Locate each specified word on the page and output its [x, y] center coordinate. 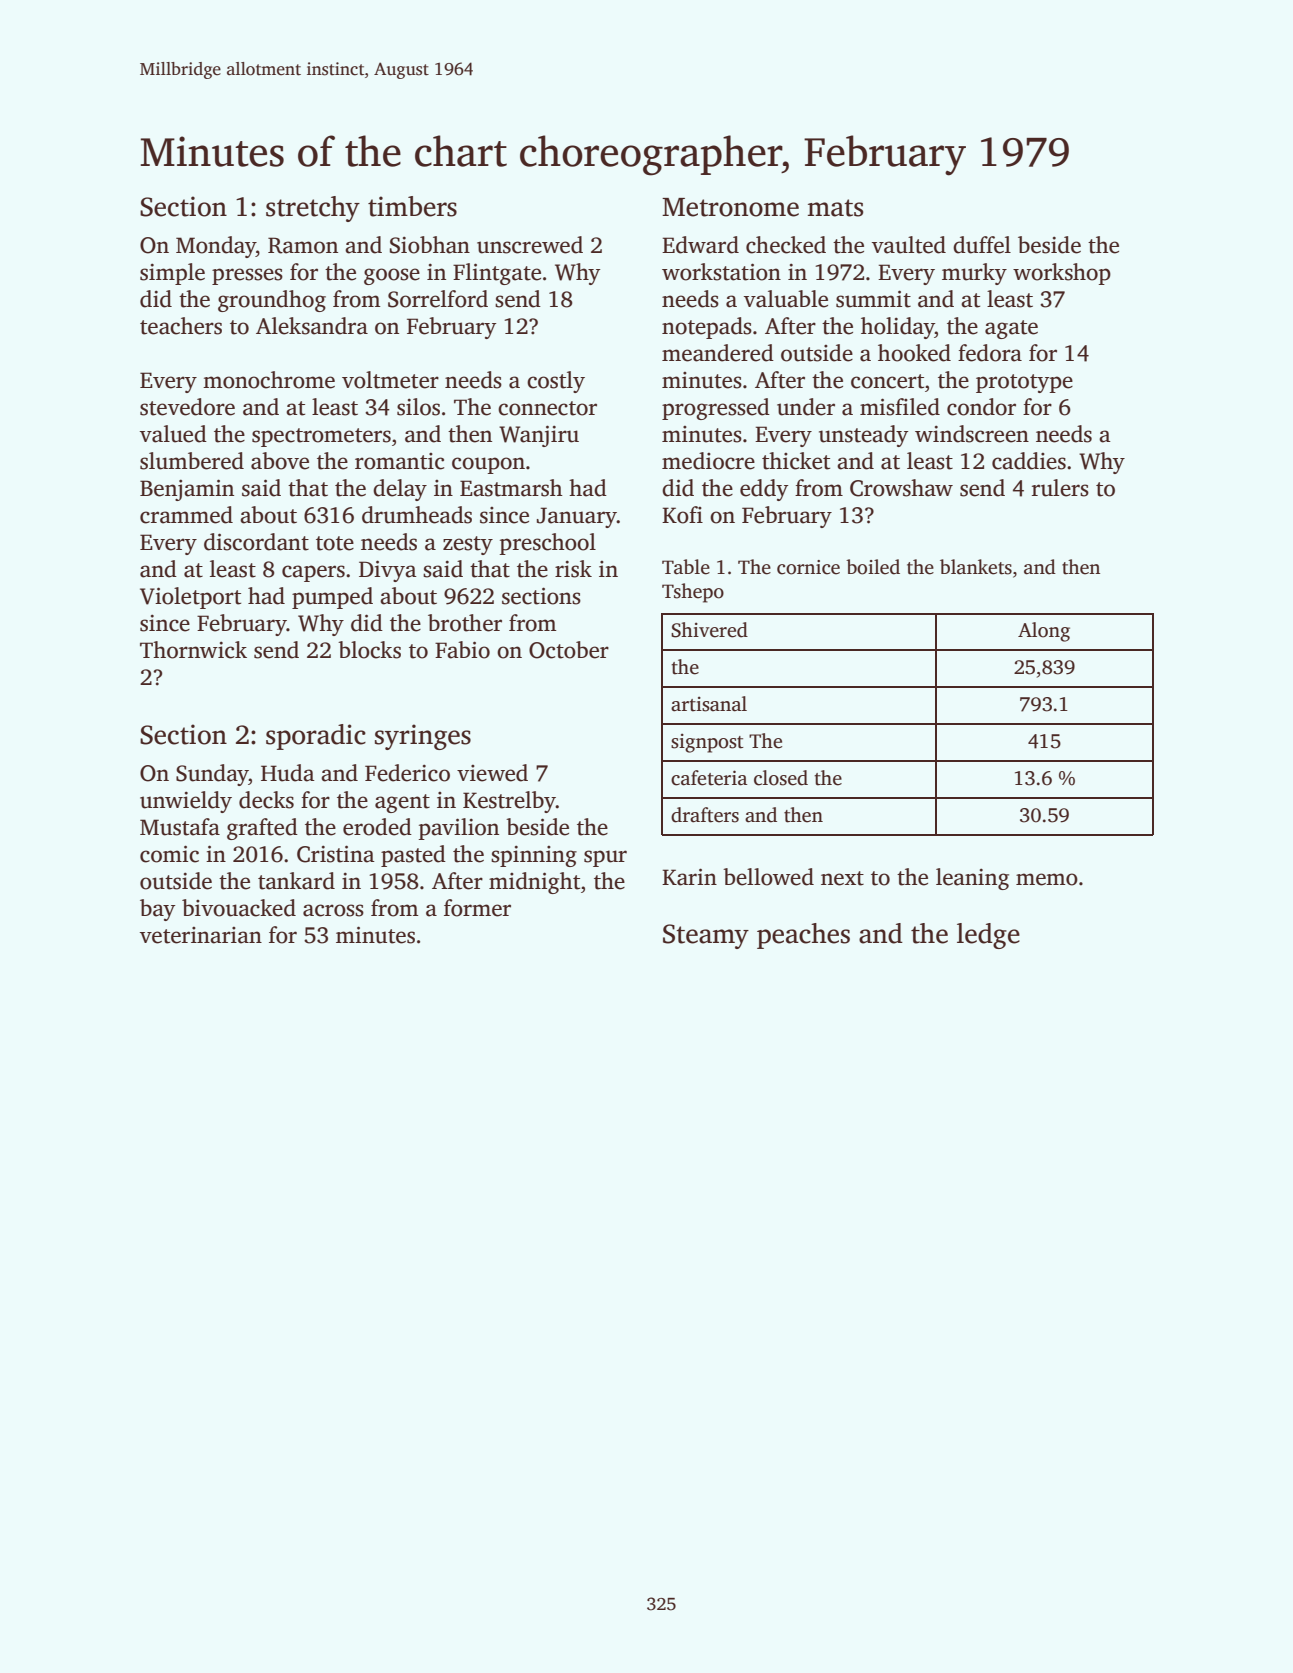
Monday [216, 247]
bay [158, 910]
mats [835, 208]
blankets [976, 567]
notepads [707, 328]
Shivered [709, 630]
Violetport [190, 598]
